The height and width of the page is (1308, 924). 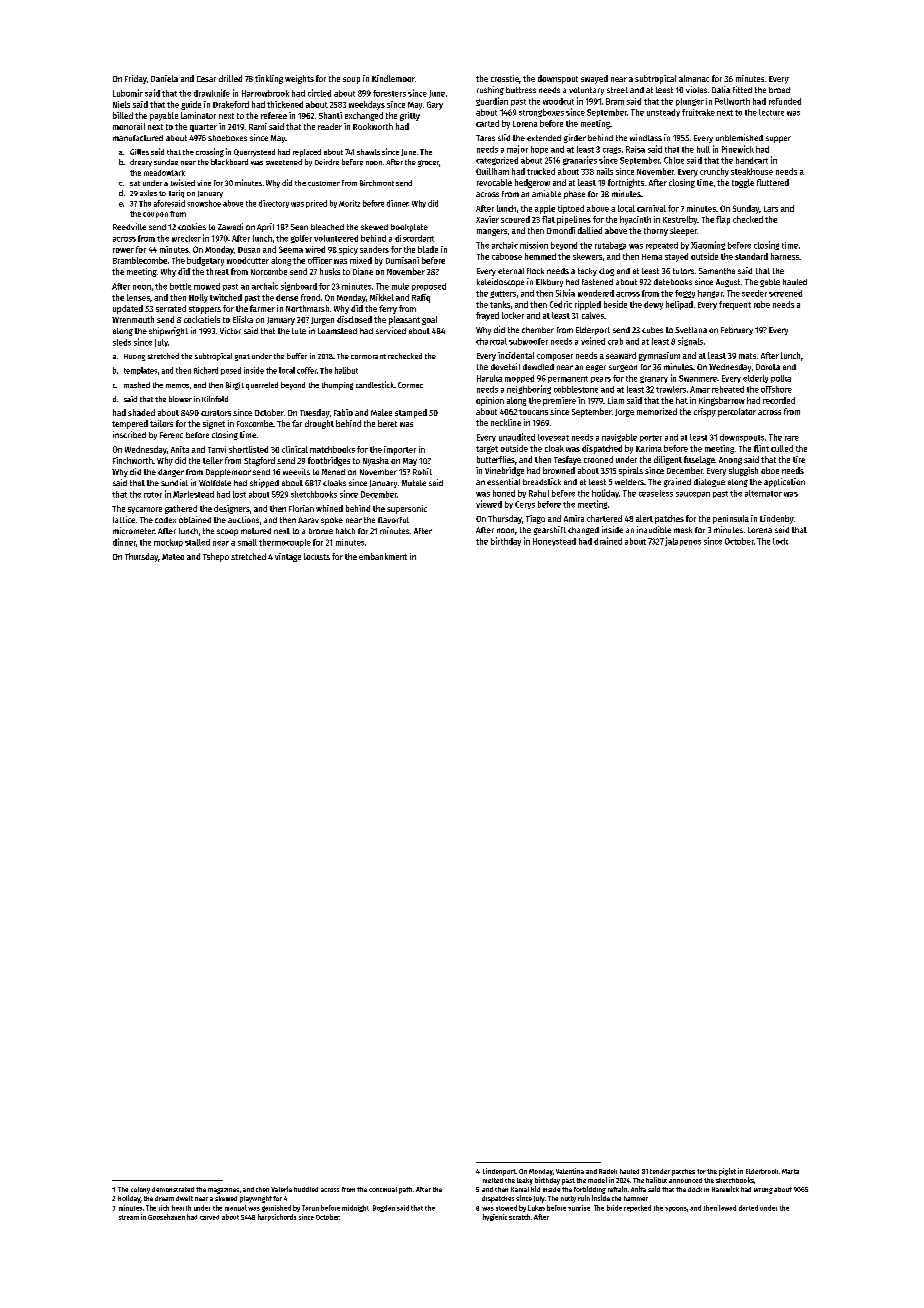 What do you see at coordinates (490, 90) in the page?
I see `rushing` at bounding box center [490, 90].
